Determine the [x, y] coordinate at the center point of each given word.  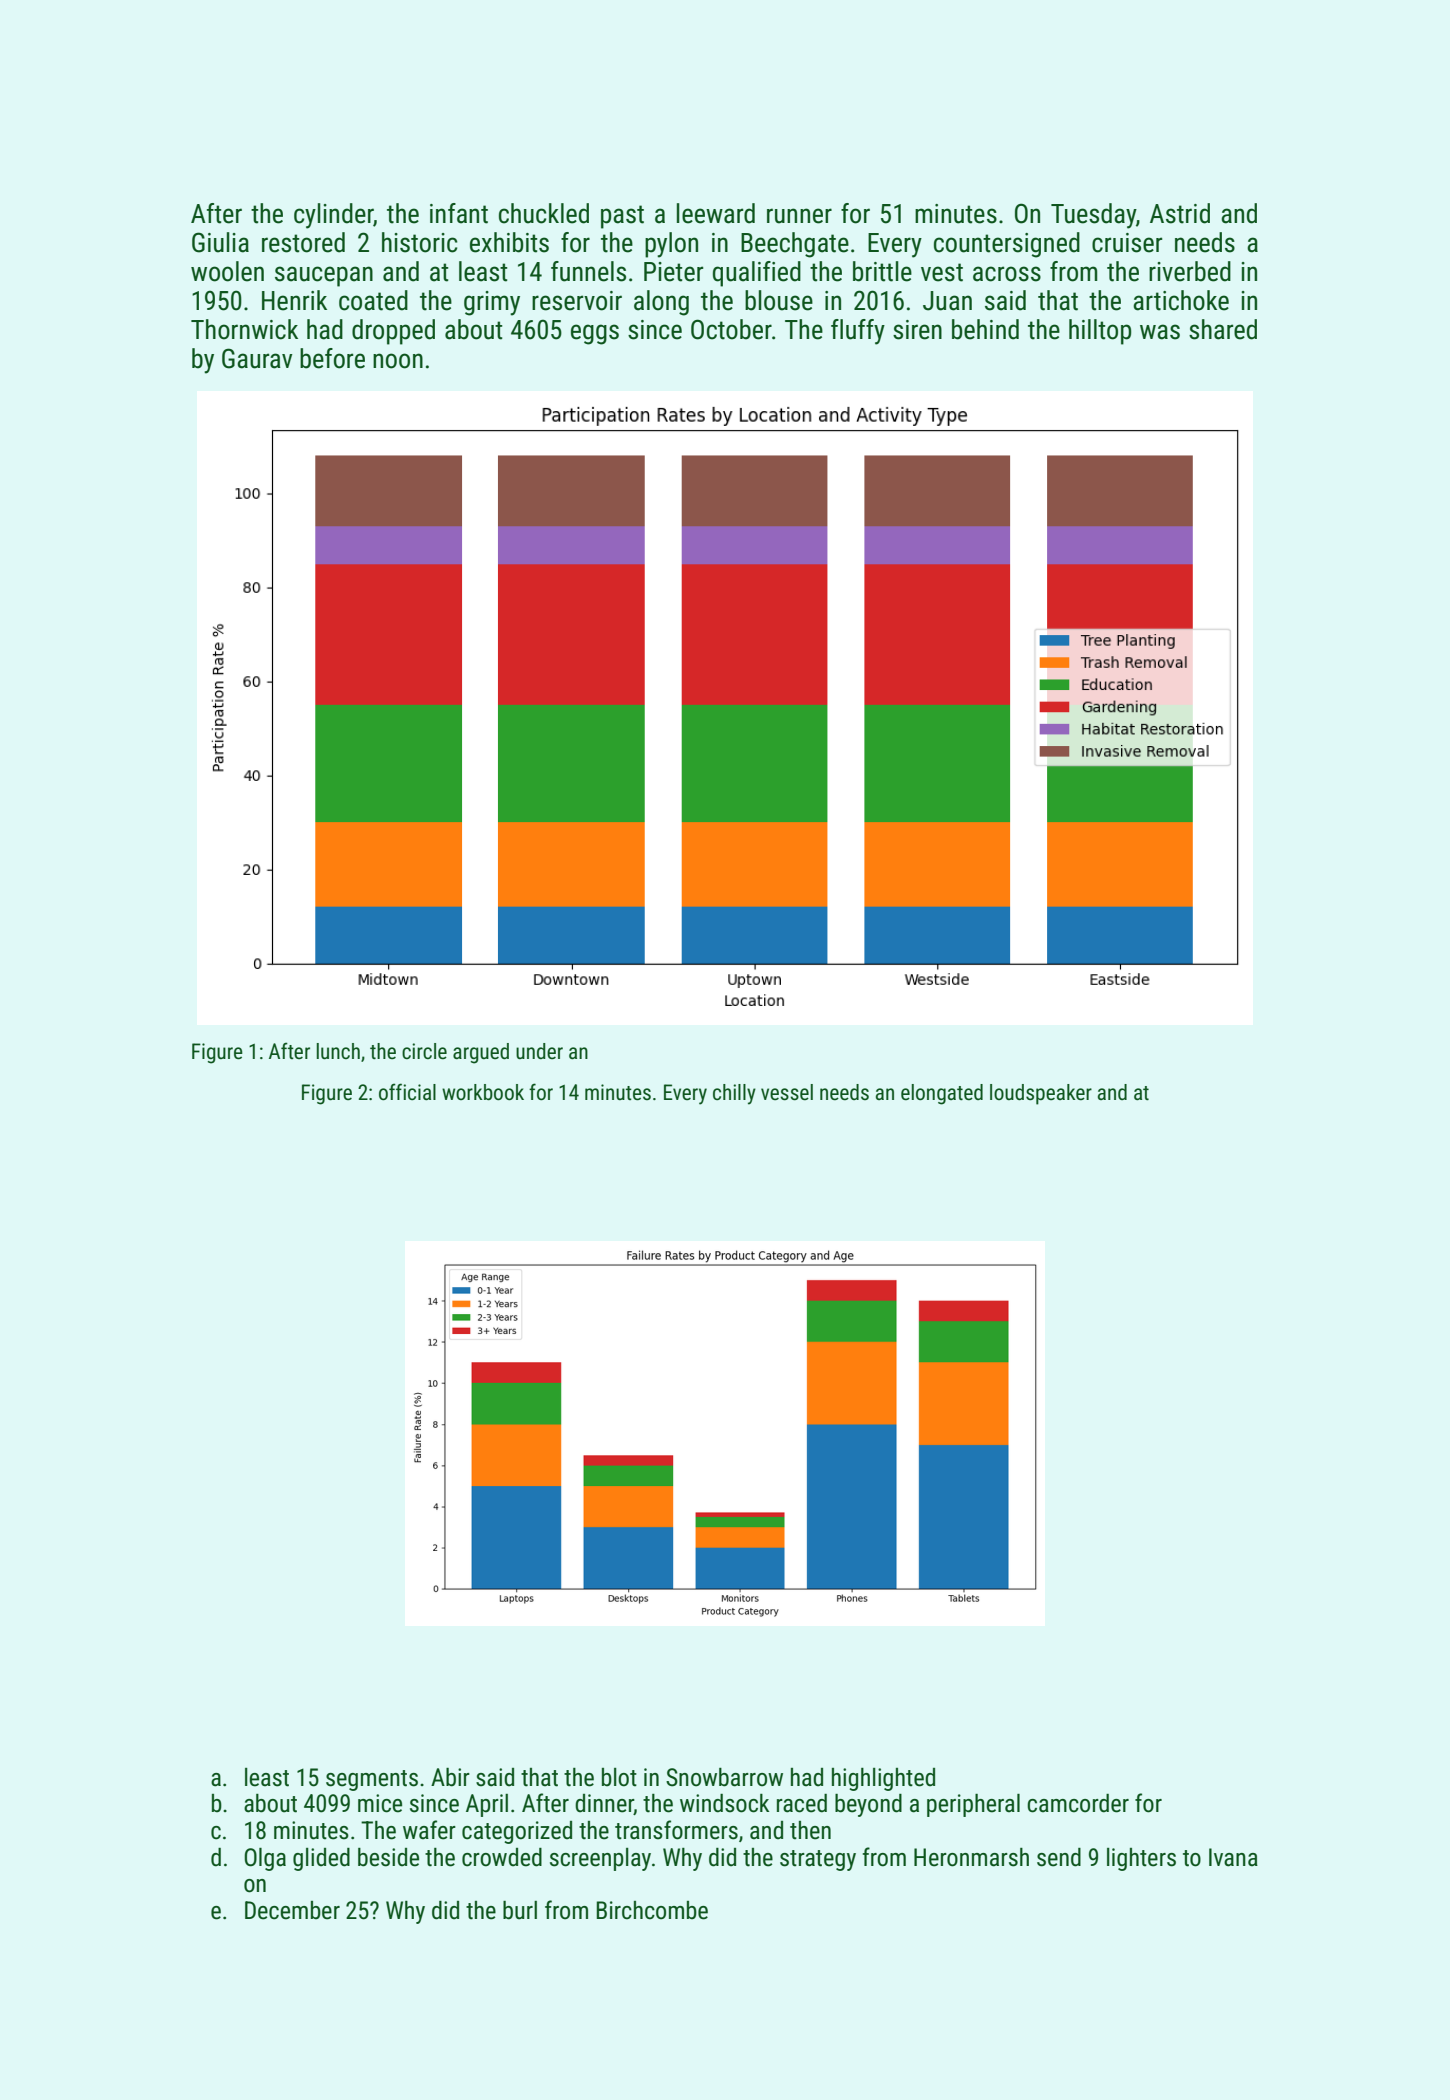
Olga [265, 1859]
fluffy [858, 332]
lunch [338, 1051]
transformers [676, 1830]
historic [419, 242]
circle [424, 1051]
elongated [942, 1094]
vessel [787, 1092]
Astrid [1180, 213]
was [1160, 332]
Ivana [1233, 1857]
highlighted [883, 1779]
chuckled [544, 213]
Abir [450, 1777]
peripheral [973, 1805]
